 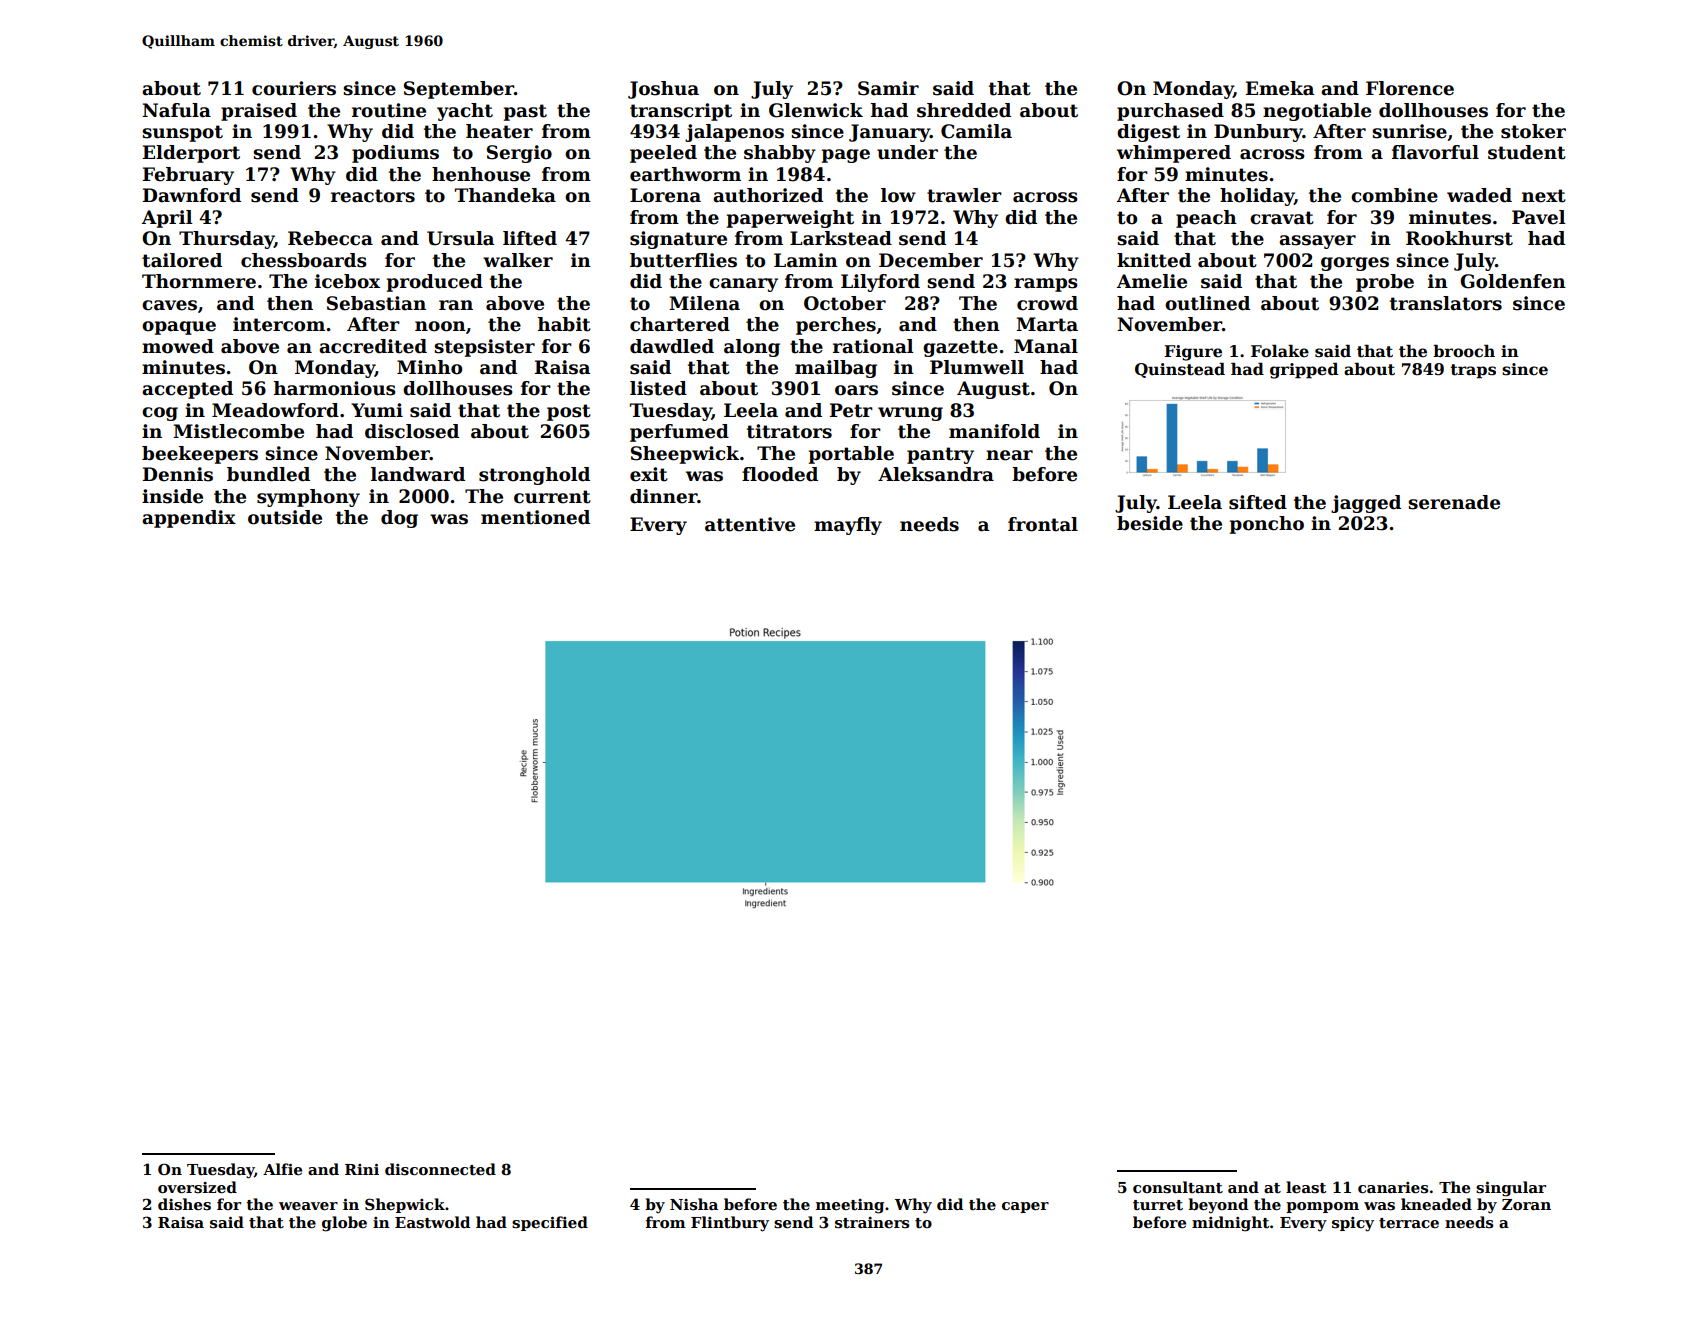 What do you see at coordinates (285, 517) in the screenshot?
I see `outside` at bounding box center [285, 517].
